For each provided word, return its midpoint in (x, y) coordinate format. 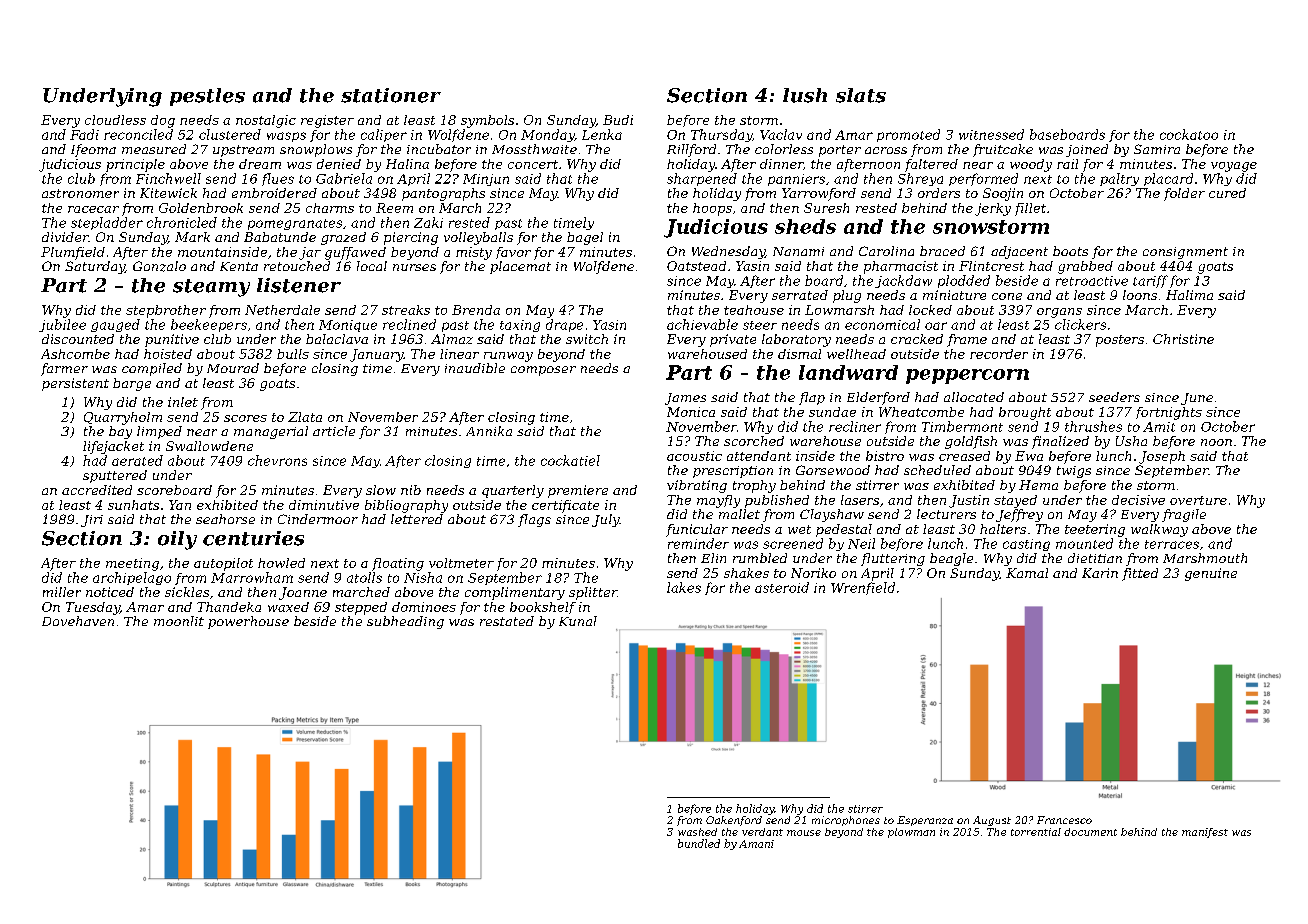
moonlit (179, 621)
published (777, 501)
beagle (951, 559)
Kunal (578, 621)
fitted (1140, 574)
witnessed (991, 134)
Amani (756, 844)
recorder (999, 354)
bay (120, 432)
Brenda (476, 310)
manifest (1205, 833)
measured (154, 149)
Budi (618, 120)
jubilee (62, 325)
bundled (699, 843)
